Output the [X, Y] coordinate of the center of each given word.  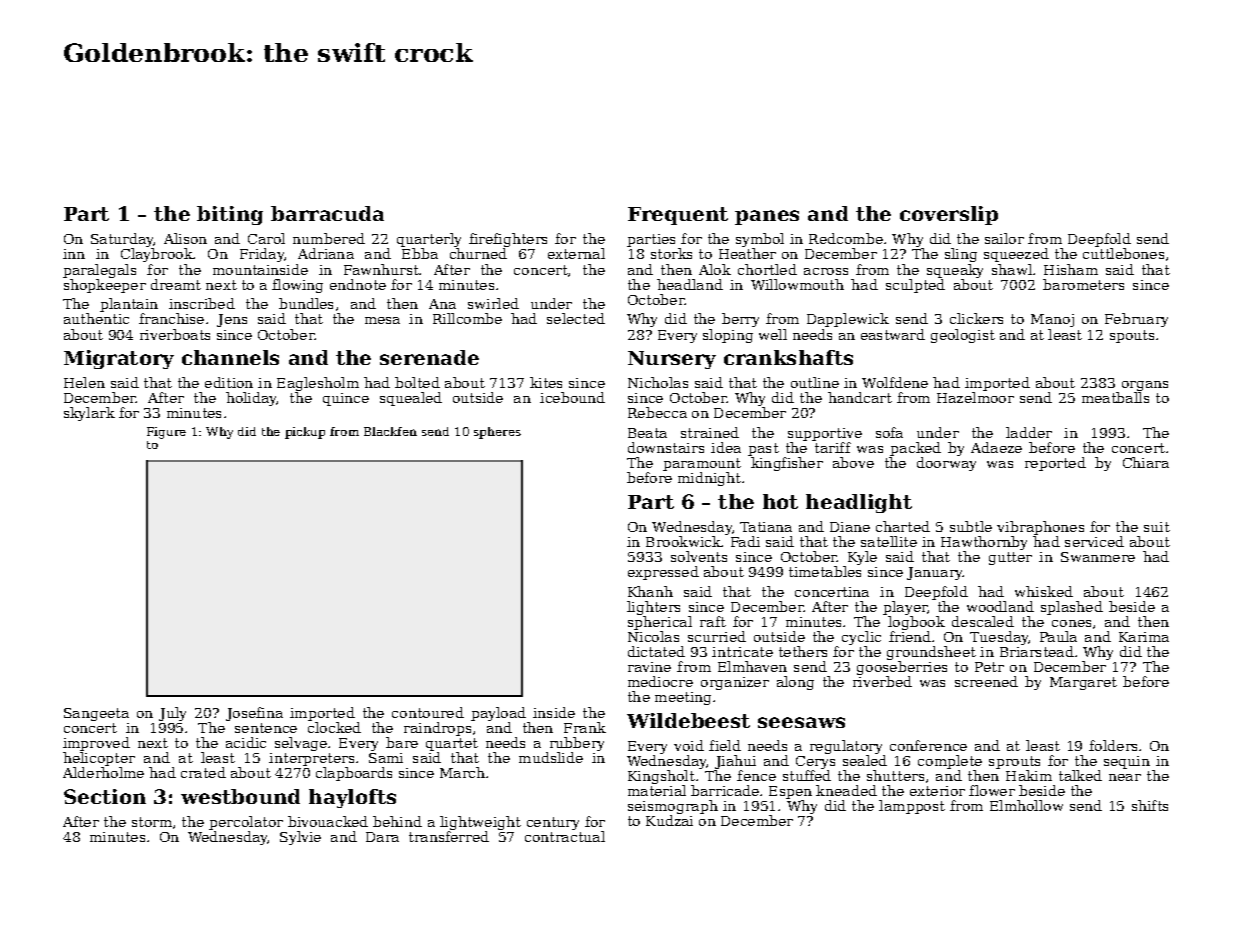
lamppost [912, 807]
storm [152, 822]
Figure [166, 433]
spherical [660, 623]
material [657, 790]
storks [671, 253]
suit [1157, 527]
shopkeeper [105, 286]
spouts [1132, 336]
